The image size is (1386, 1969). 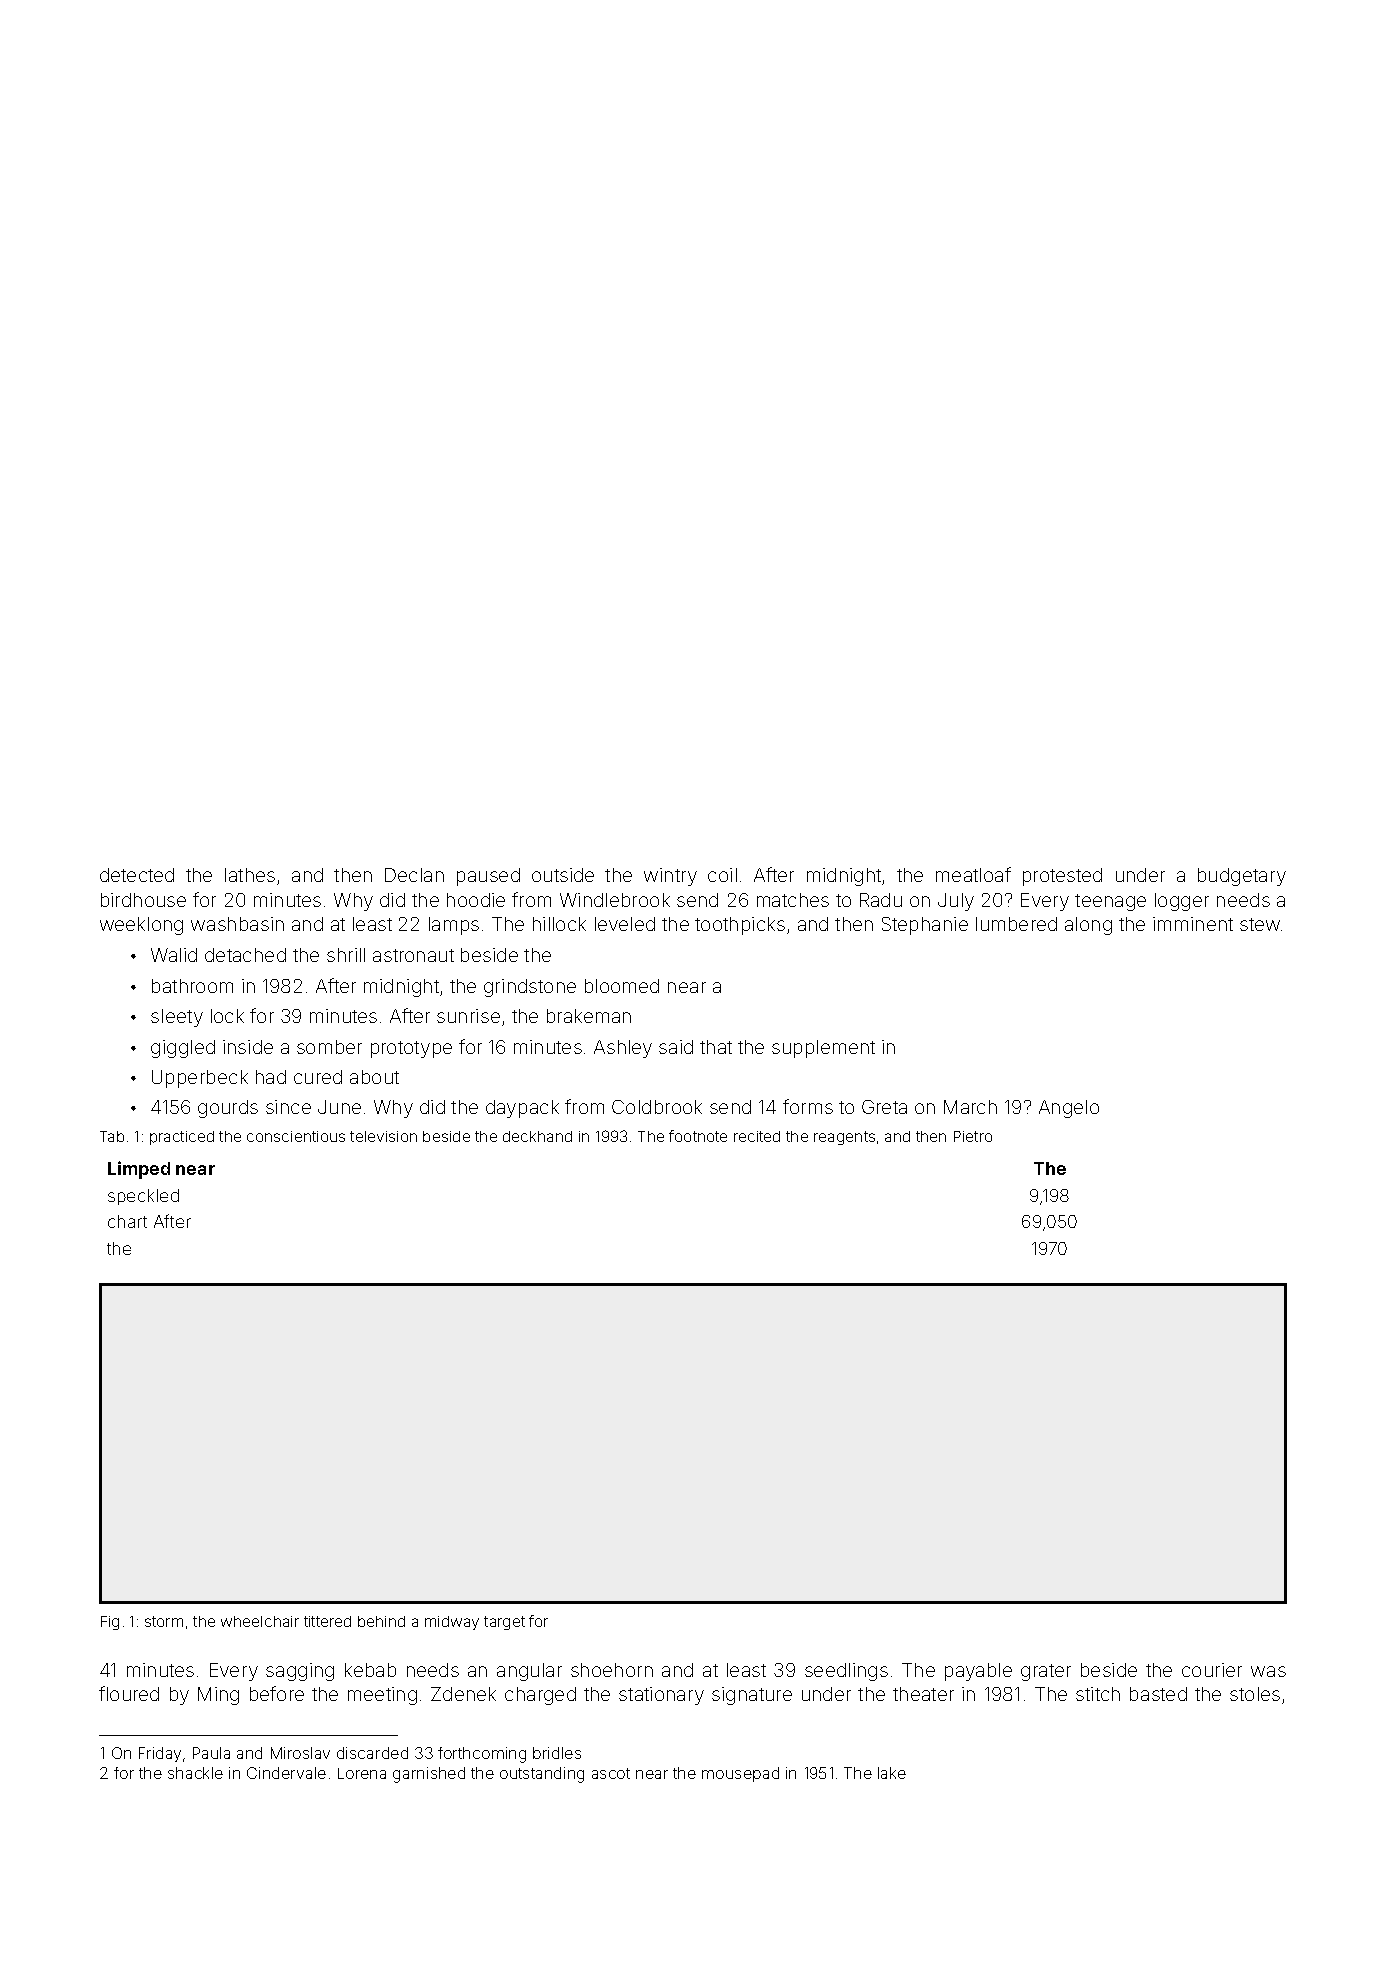 What do you see at coordinates (823, 1049) in the image?
I see `supplement` at bounding box center [823, 1049].
